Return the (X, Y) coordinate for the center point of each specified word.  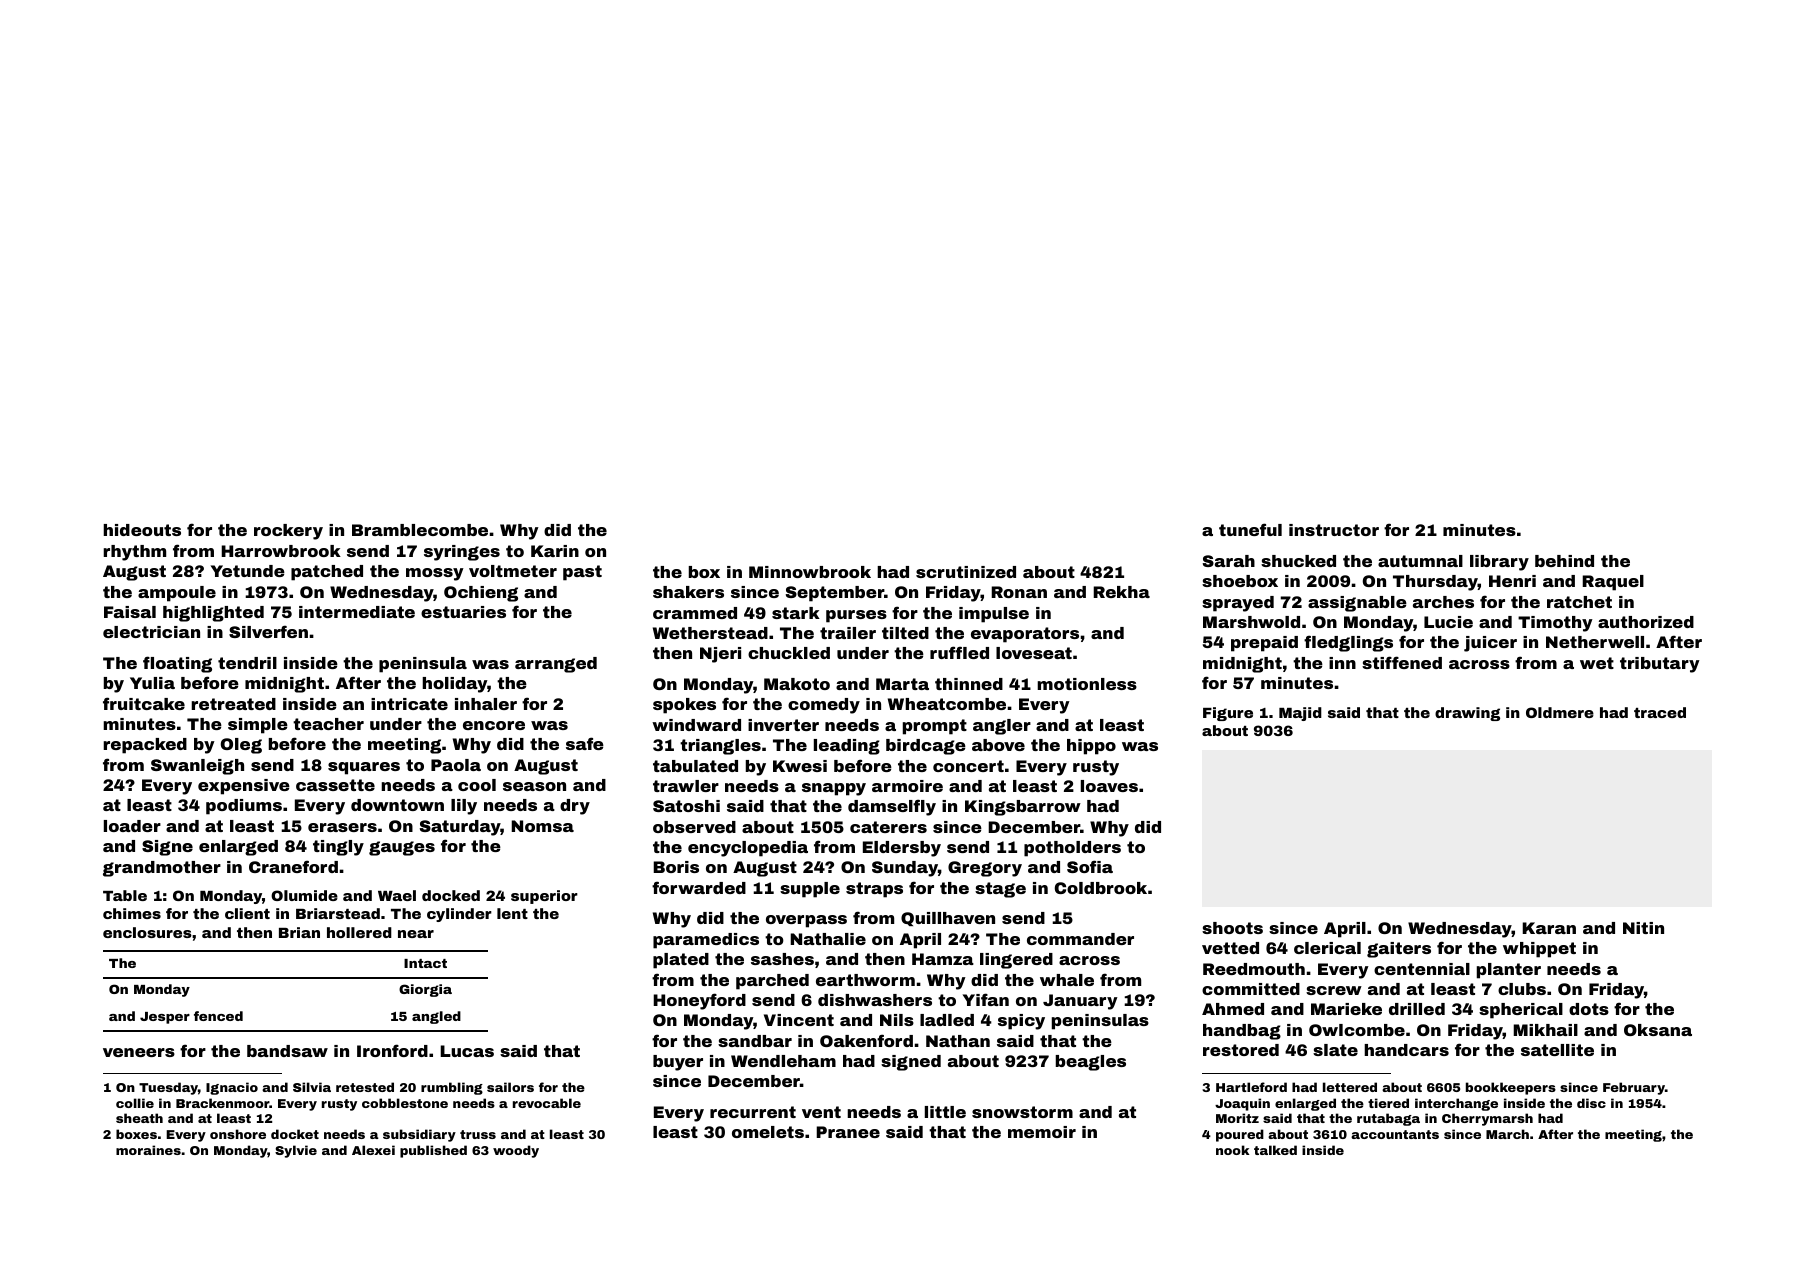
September (835, 594)
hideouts (142, 530)
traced (1660, 712)
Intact (425, 963)
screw (1334, 990)
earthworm (865, 980)
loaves (1109, 786)
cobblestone (405, 1103)
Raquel (1613, 583)
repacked (145, 746)
